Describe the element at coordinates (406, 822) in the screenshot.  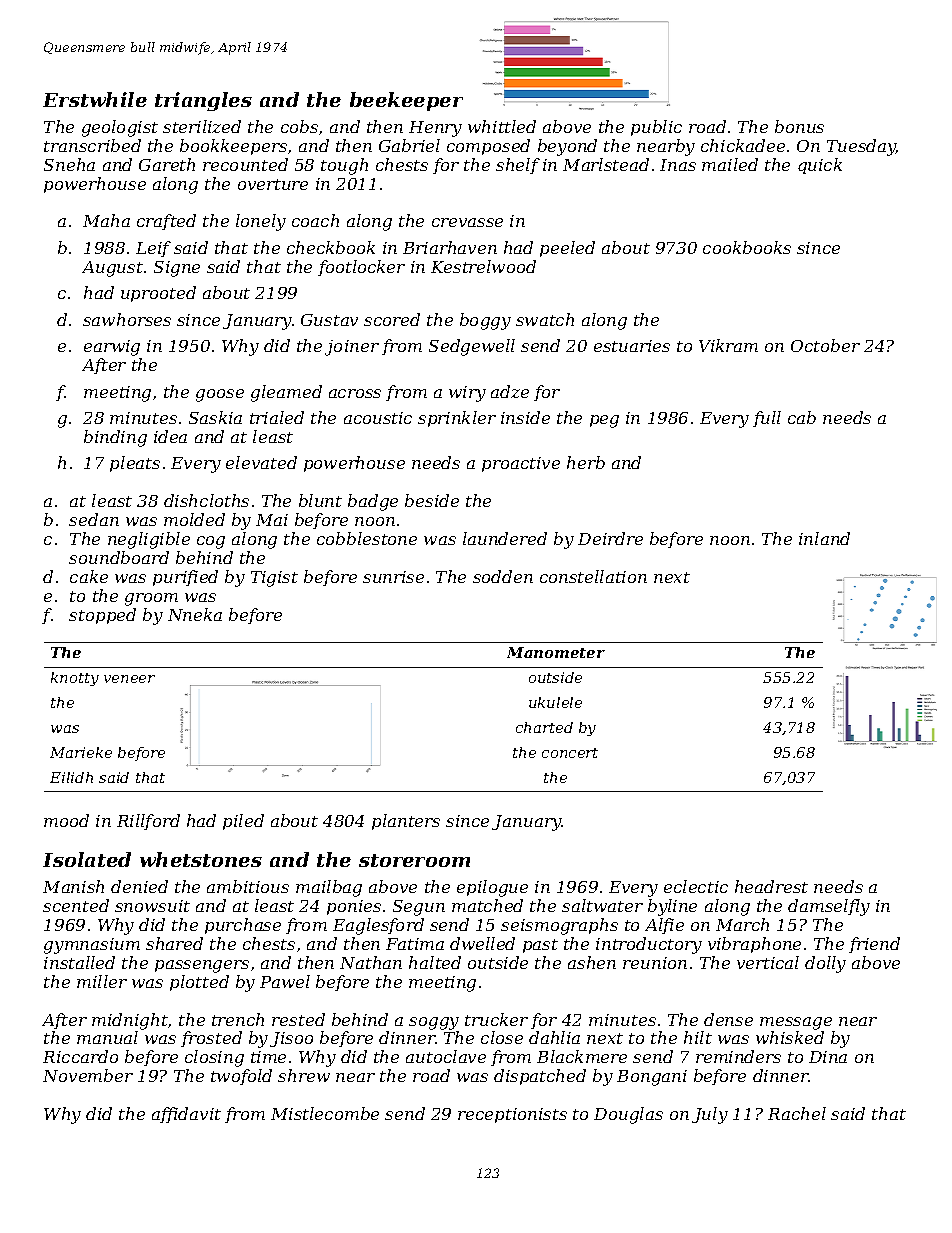
I see `planters` at that location.
